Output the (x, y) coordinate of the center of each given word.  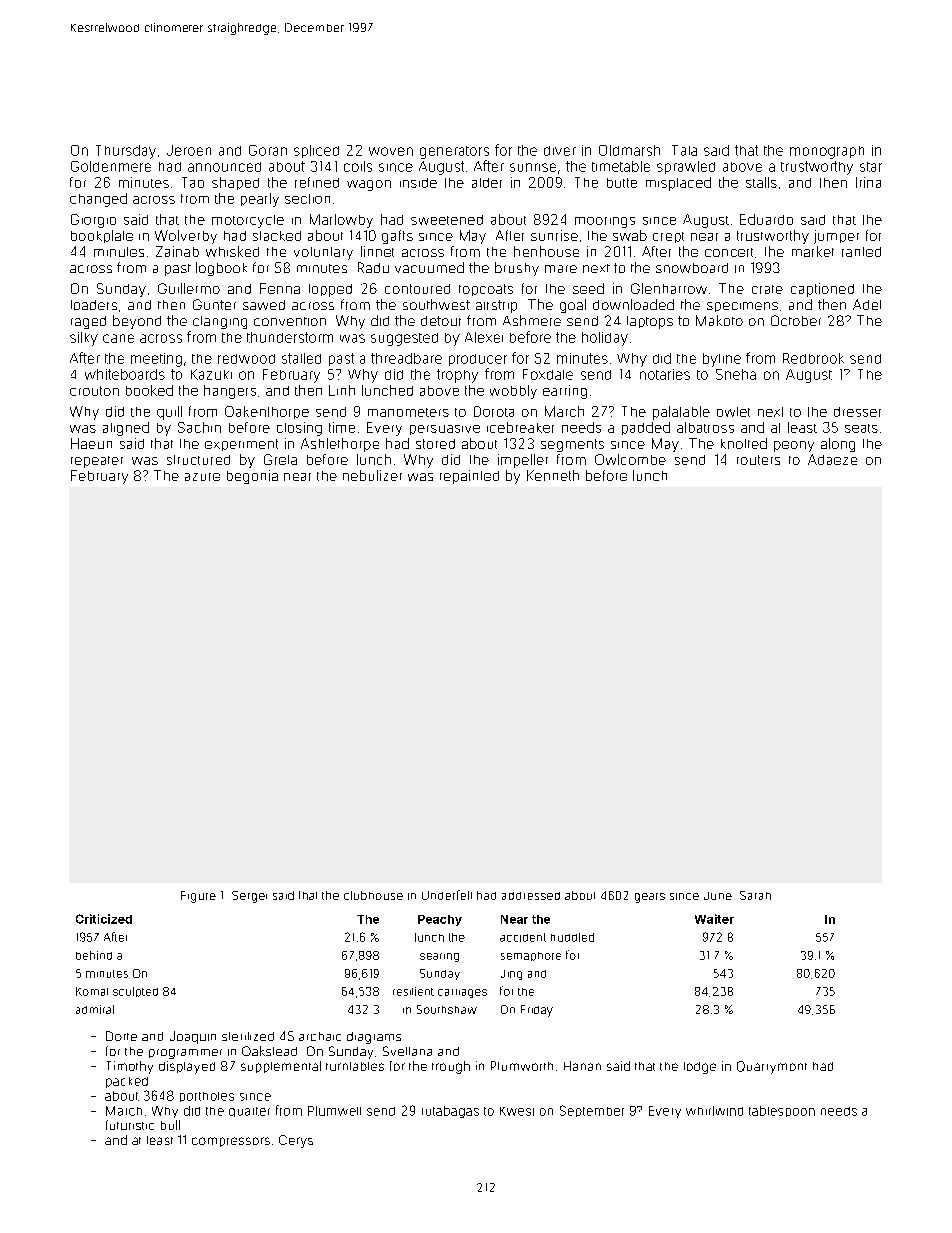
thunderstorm (290, 337)
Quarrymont (772, 1067)
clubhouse (373, 895)
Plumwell (334, 1111)
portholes (207, 1097)
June (718, 896)
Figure (198, 897)
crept (668, 237)
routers (758, 460)
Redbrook (813, 358)
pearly (260, 200)
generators (454, 152)
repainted (469, 477)
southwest (436, 304)
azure (202, 477)
